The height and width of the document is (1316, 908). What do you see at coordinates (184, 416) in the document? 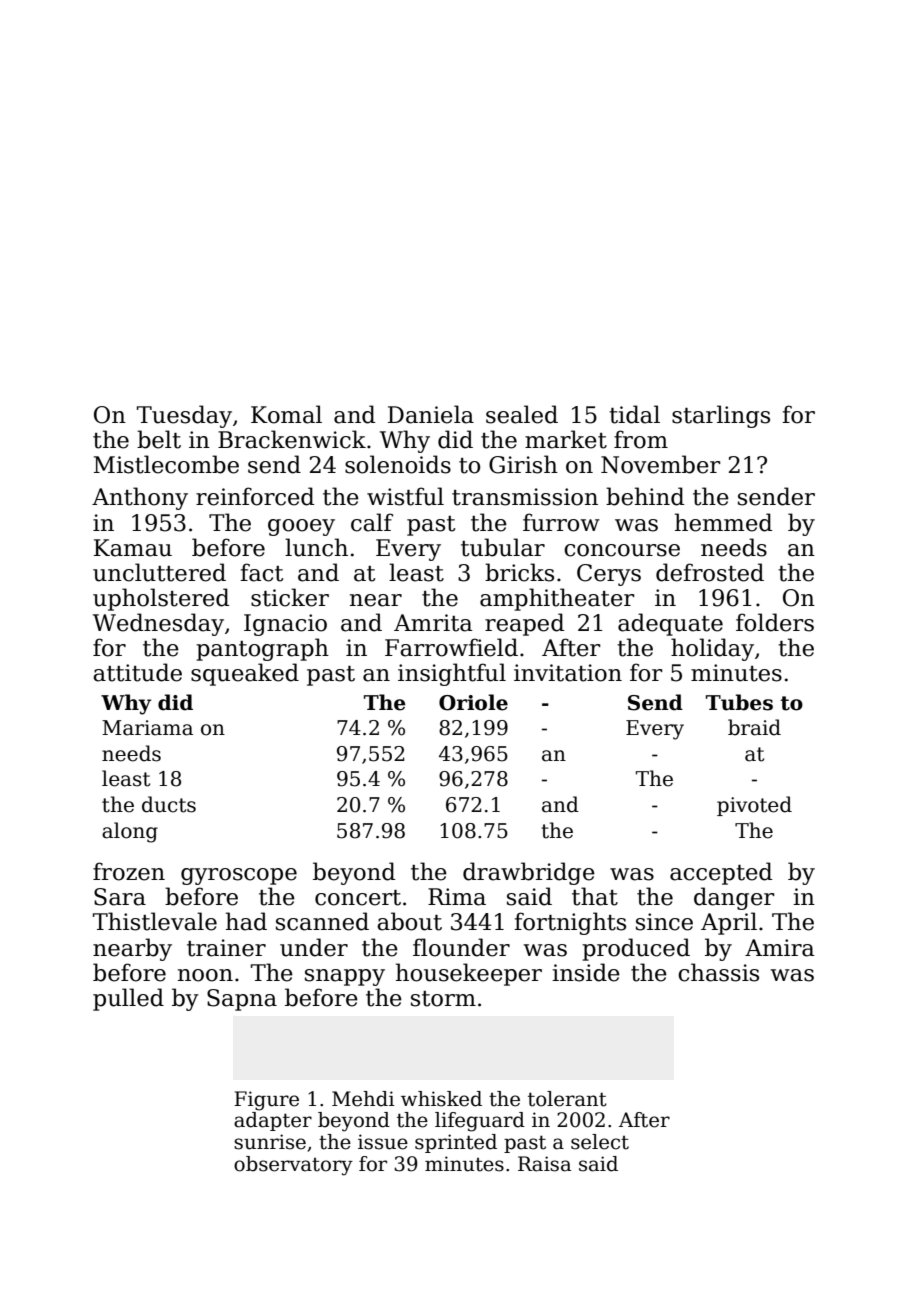
I see `Tuesday` at bounding box center [184, 416].
